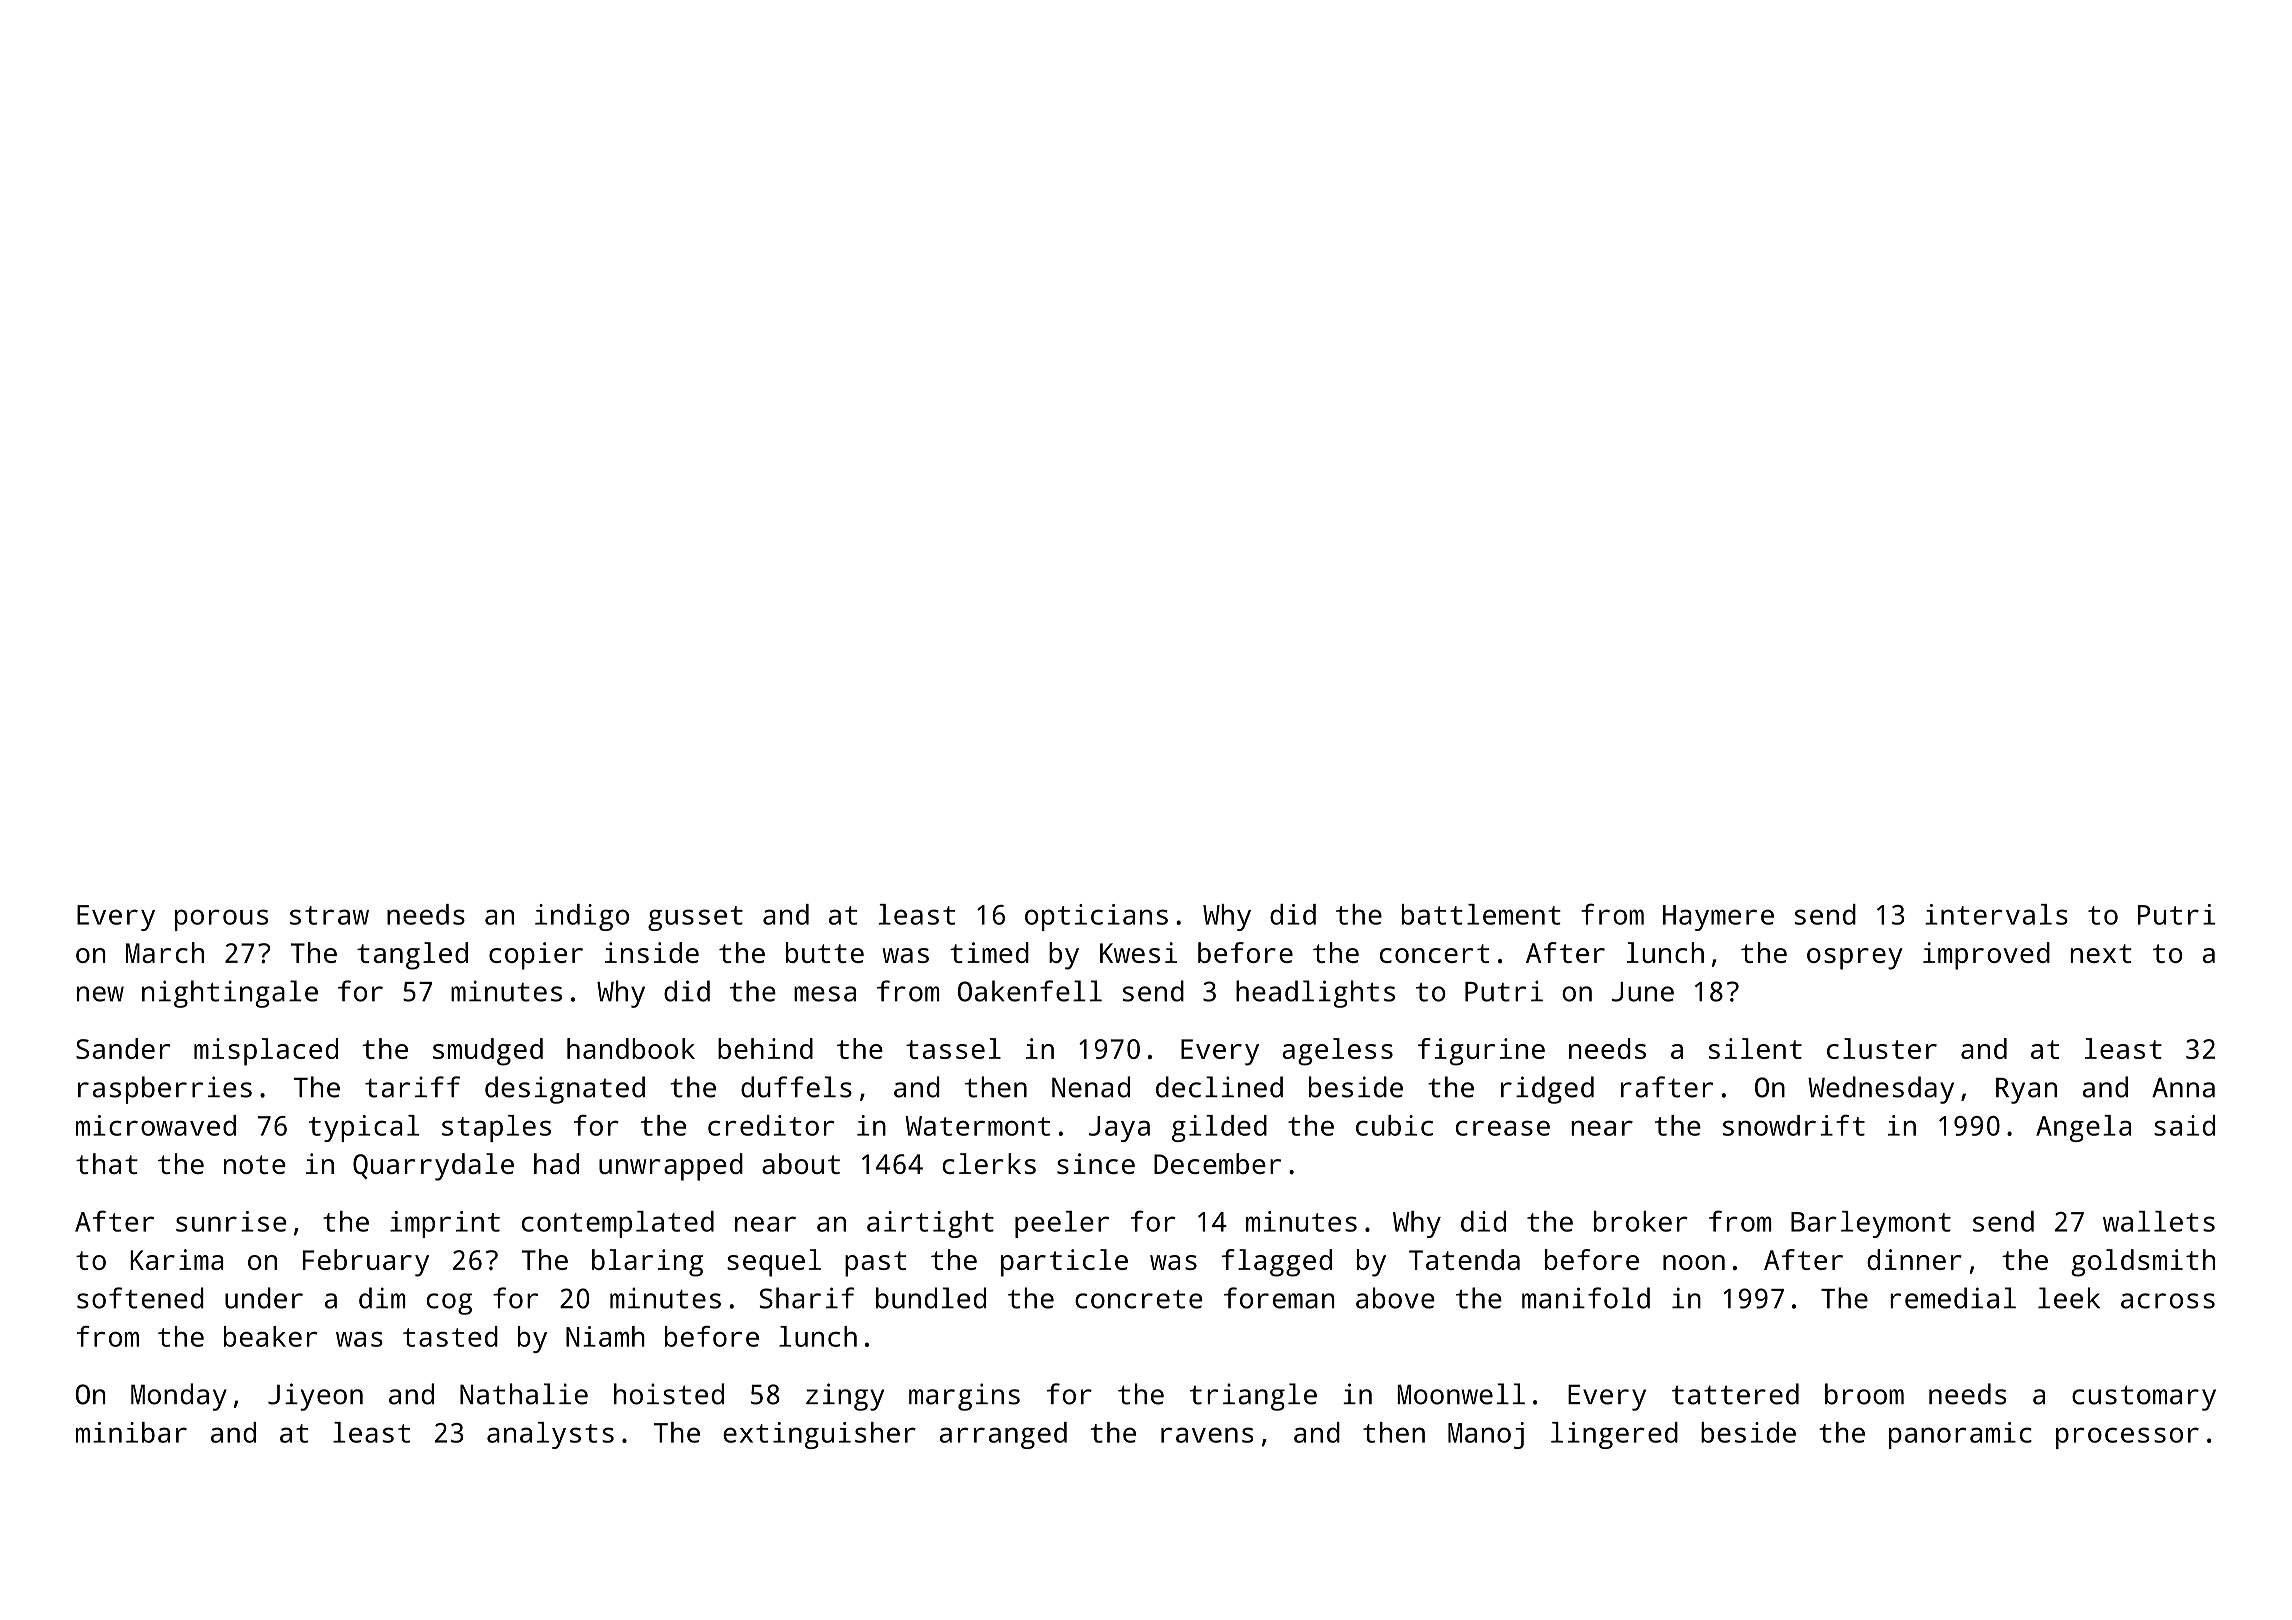 The height and width of the image is (1620, 2292). I want to click on nightingale, so click(230, 994).
